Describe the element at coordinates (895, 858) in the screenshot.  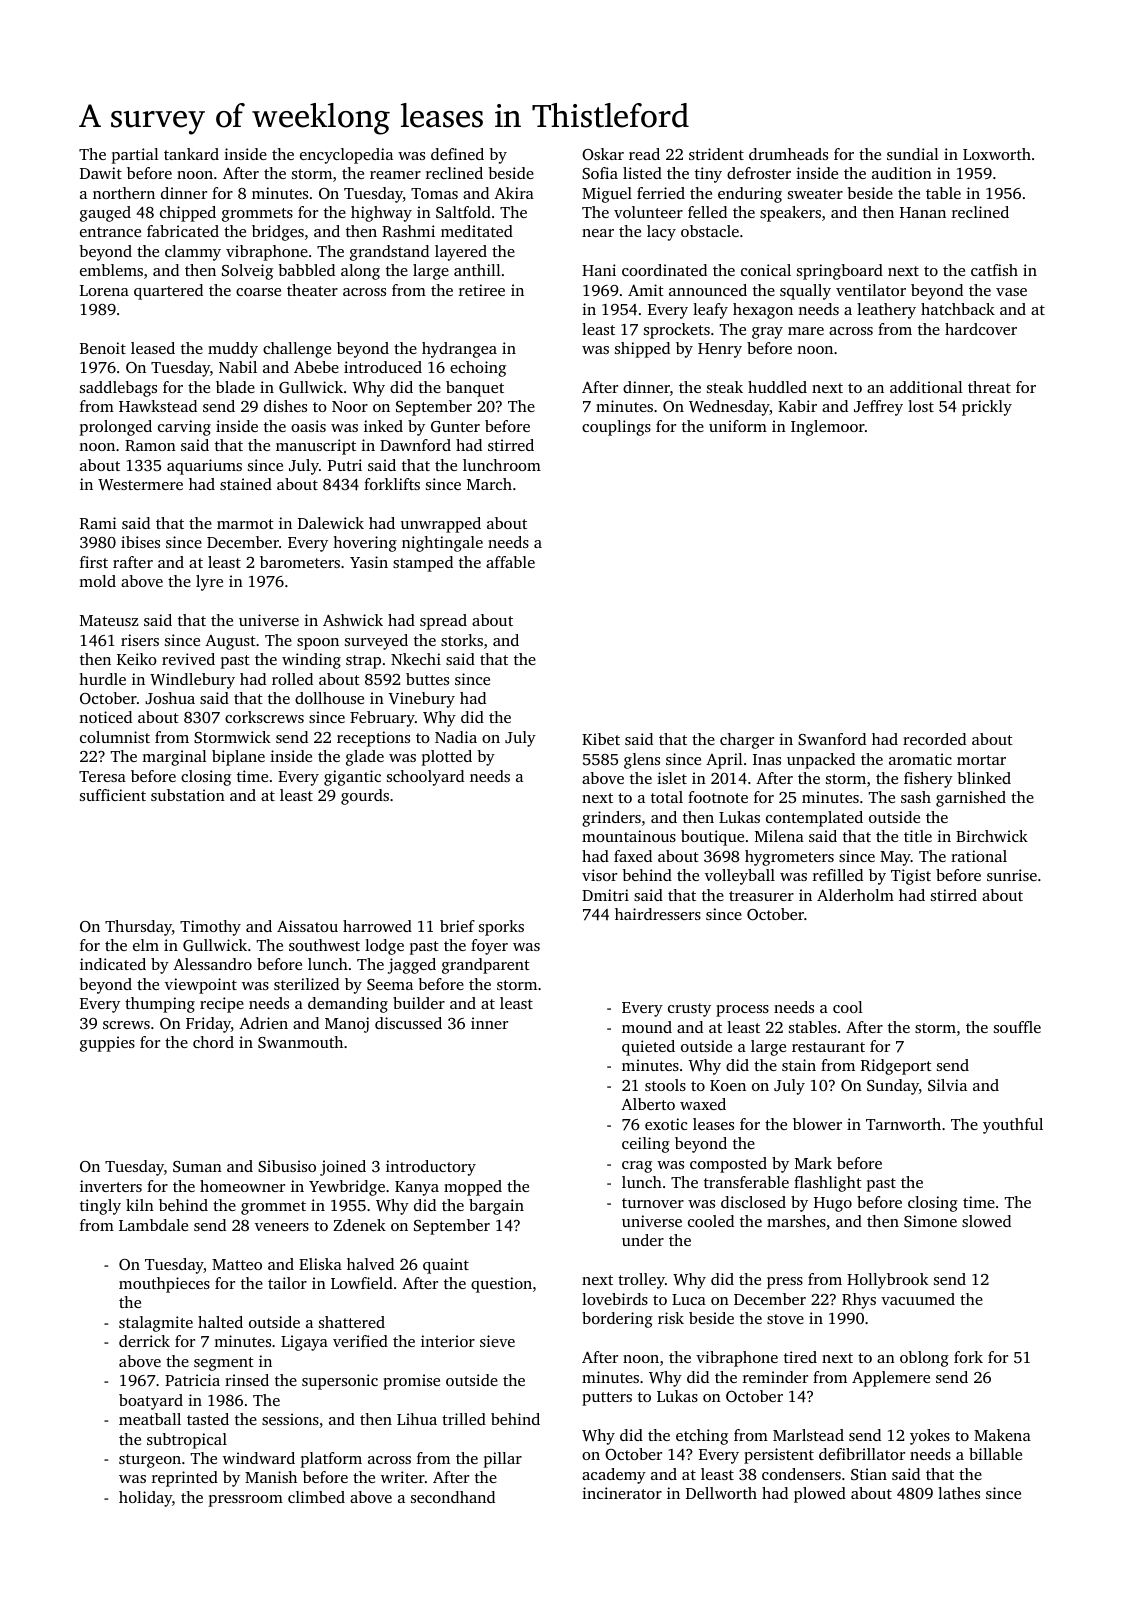
I see `May` at that location.
